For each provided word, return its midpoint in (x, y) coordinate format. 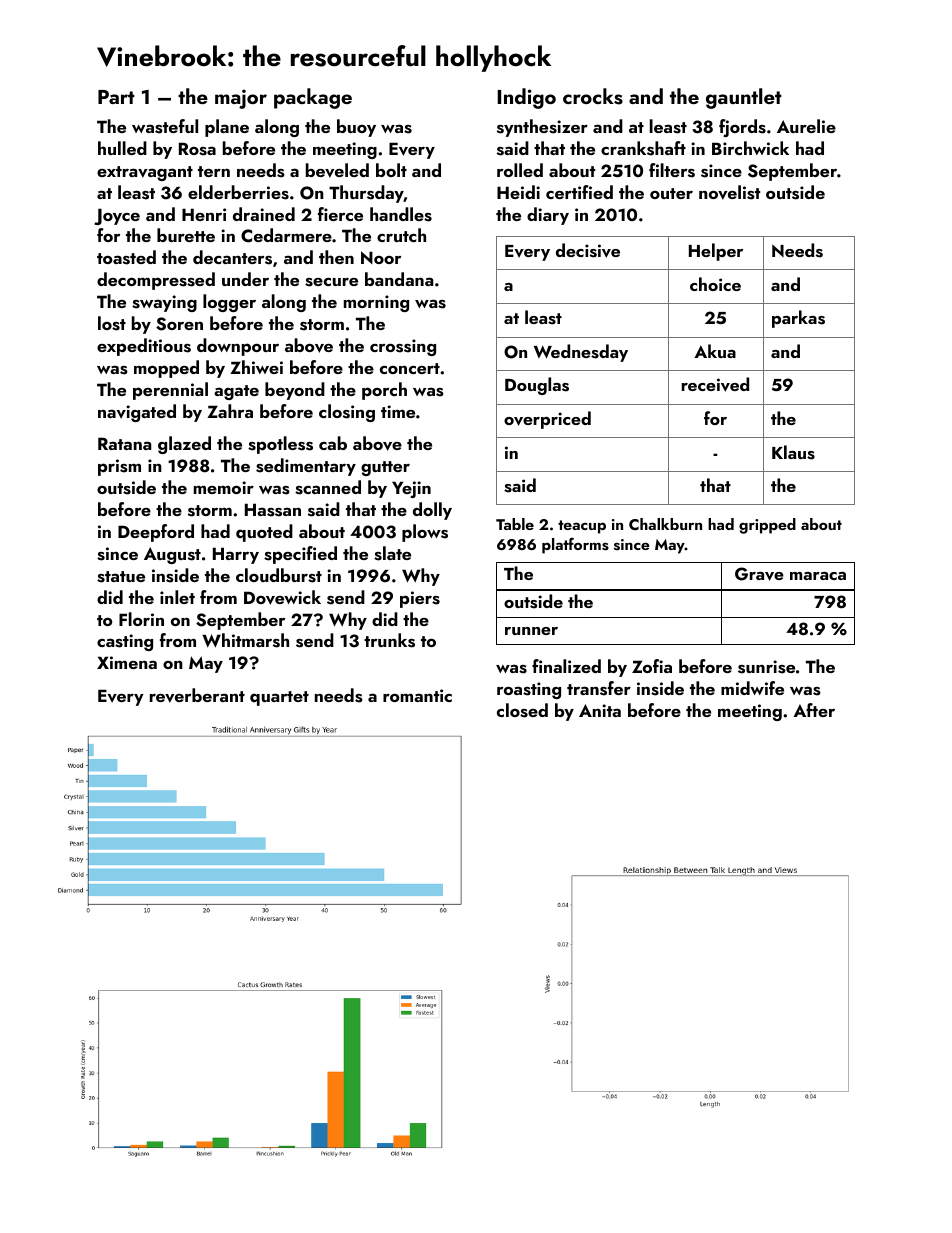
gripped (767, 526)
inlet (177, 597)
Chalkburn (665, 524)
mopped (166, 369)
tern (214, 171)
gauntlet (744, 98)
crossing (403, 347)
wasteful (165, 126)
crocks (593, 96)
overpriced (547, 420)
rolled (520, 170)
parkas (798, 319)
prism (119, 467)
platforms (575, 546)
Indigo (526, 98)
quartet (279, 698)
